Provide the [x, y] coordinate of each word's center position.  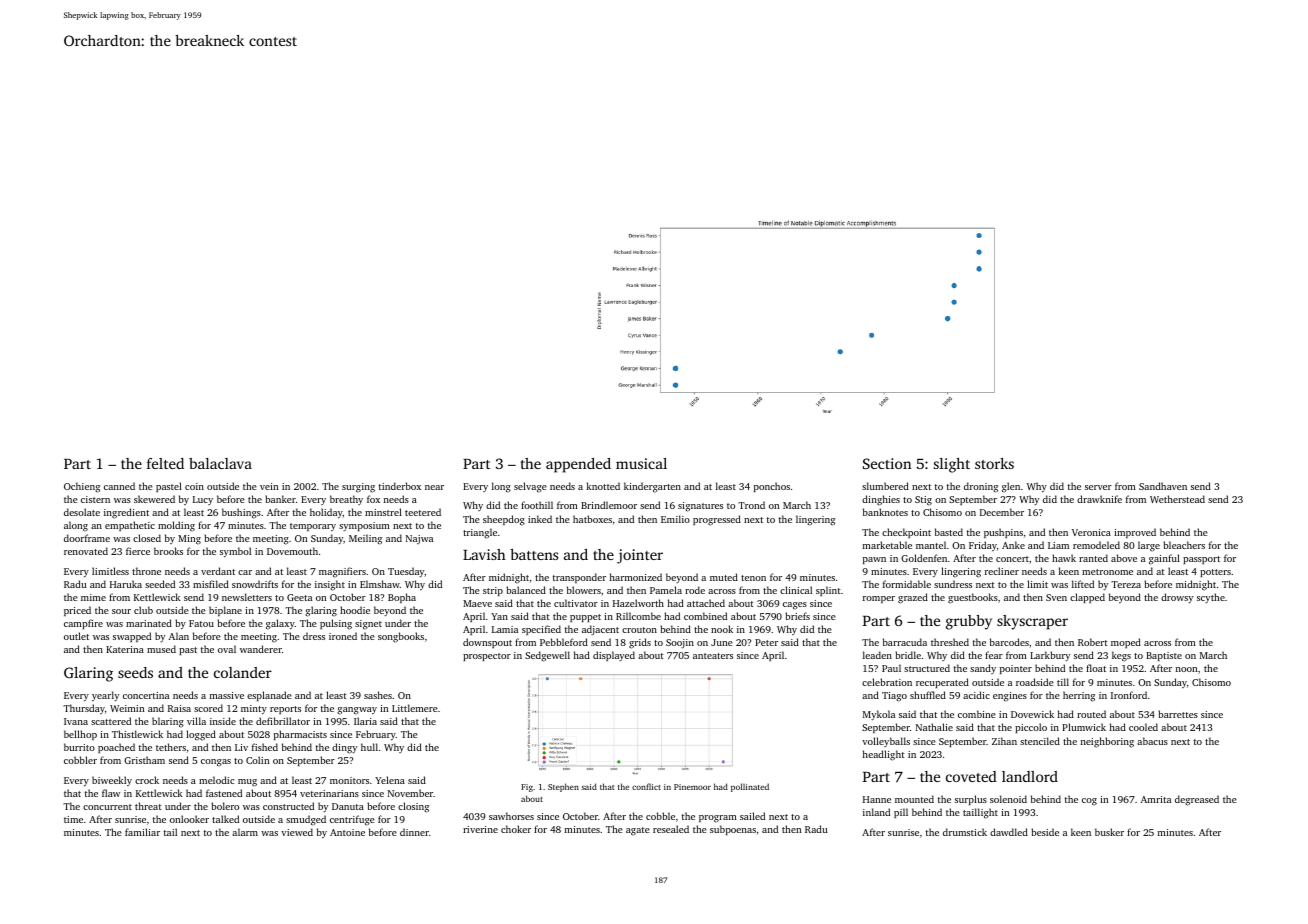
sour [121, 611]
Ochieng [82, 487]
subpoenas [733, 830]
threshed [950, 642]
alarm [245, 832]
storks [994, 463]
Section [887, 463]
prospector [487, 657]
